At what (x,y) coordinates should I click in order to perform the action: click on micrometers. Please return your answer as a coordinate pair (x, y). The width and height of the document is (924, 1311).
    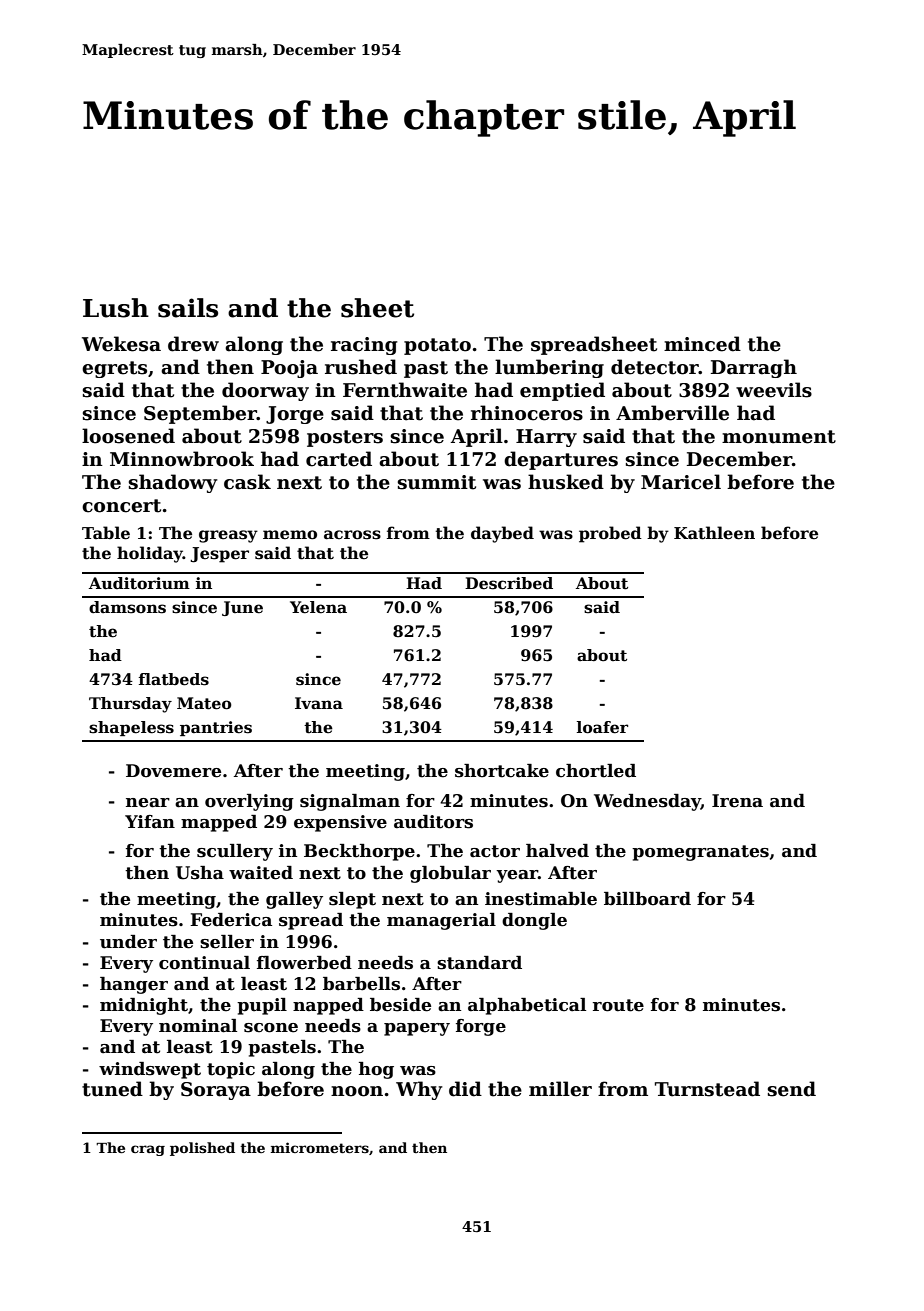
    Looking at the image, I should click on (320, 1147).
